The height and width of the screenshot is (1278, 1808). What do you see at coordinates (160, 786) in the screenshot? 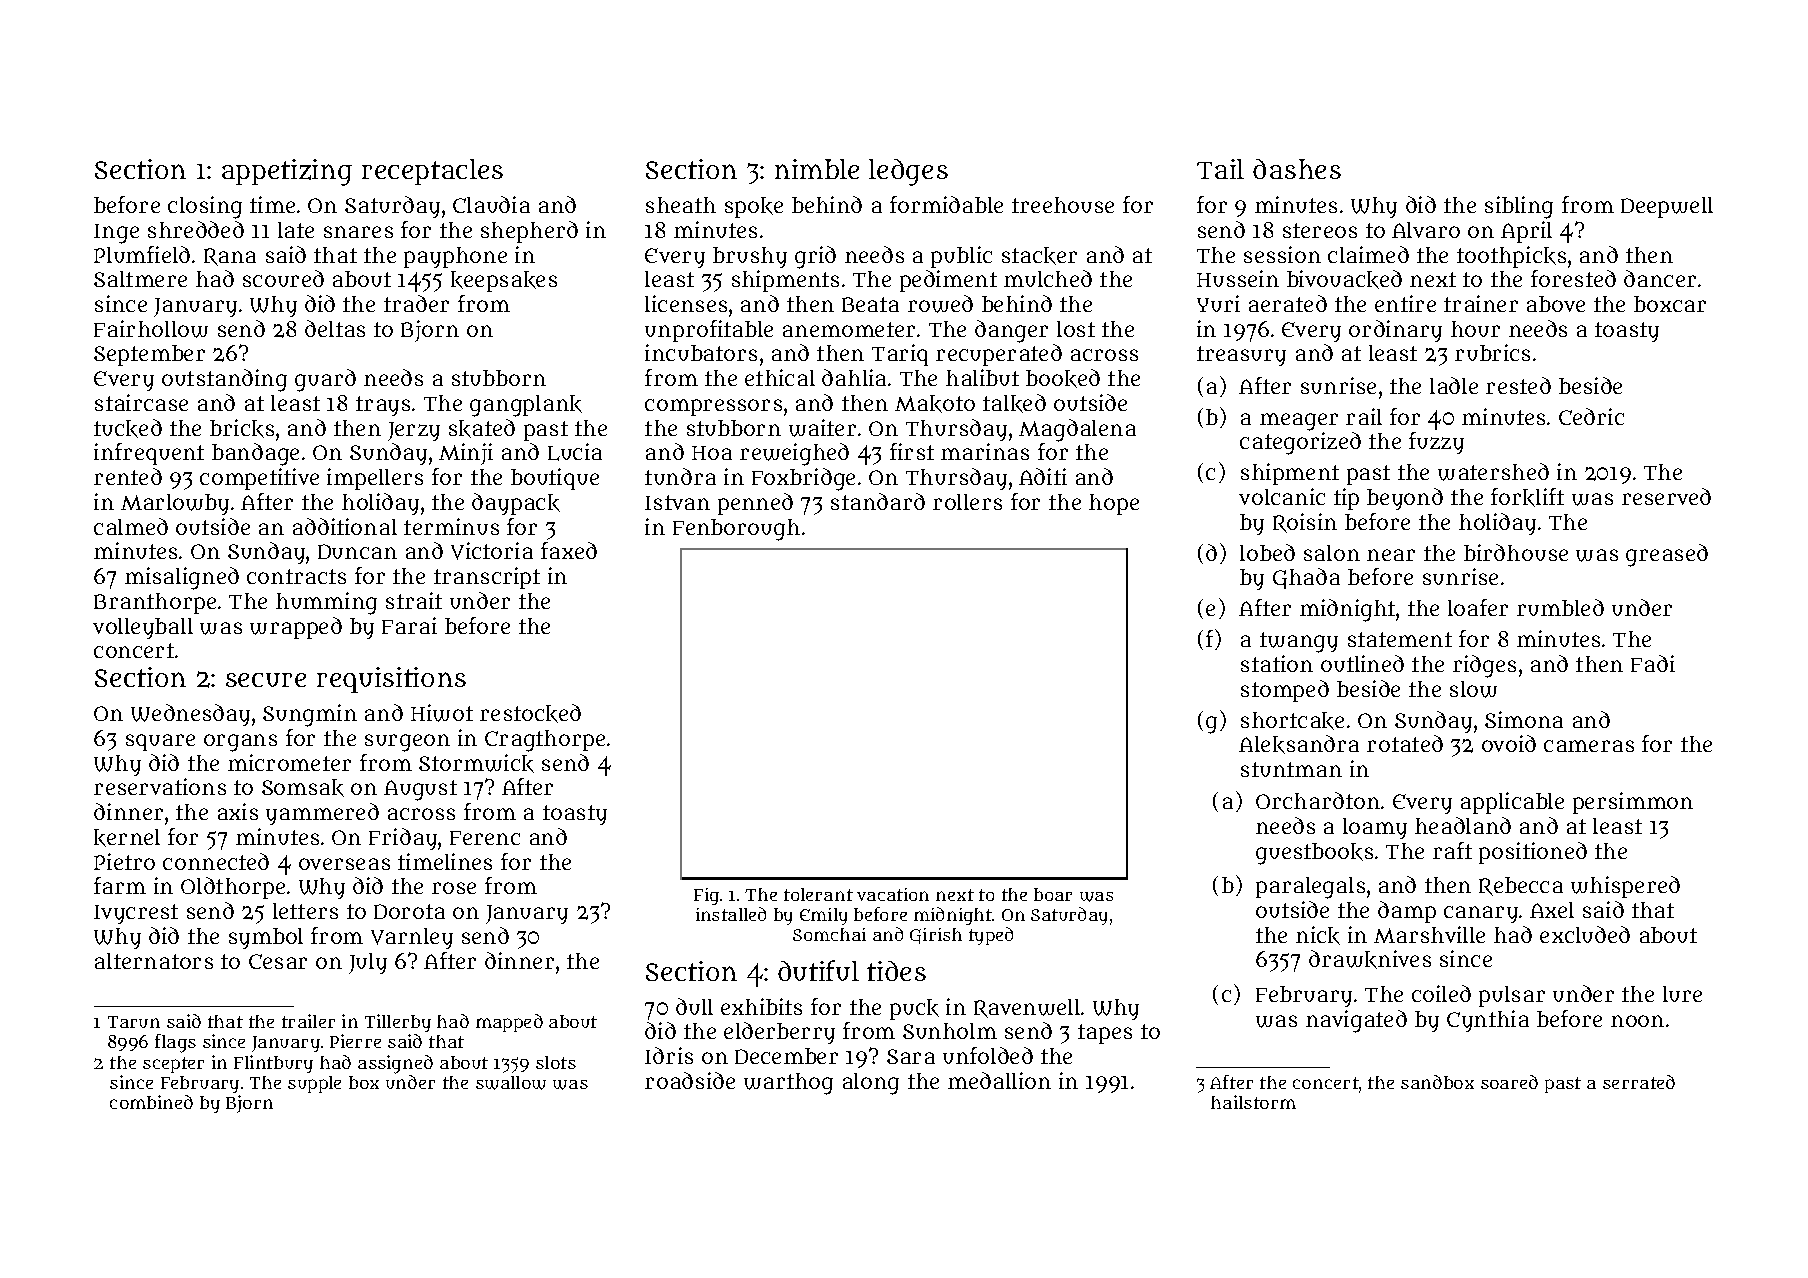
I see `reservations` at bounding box center [160, 786].
